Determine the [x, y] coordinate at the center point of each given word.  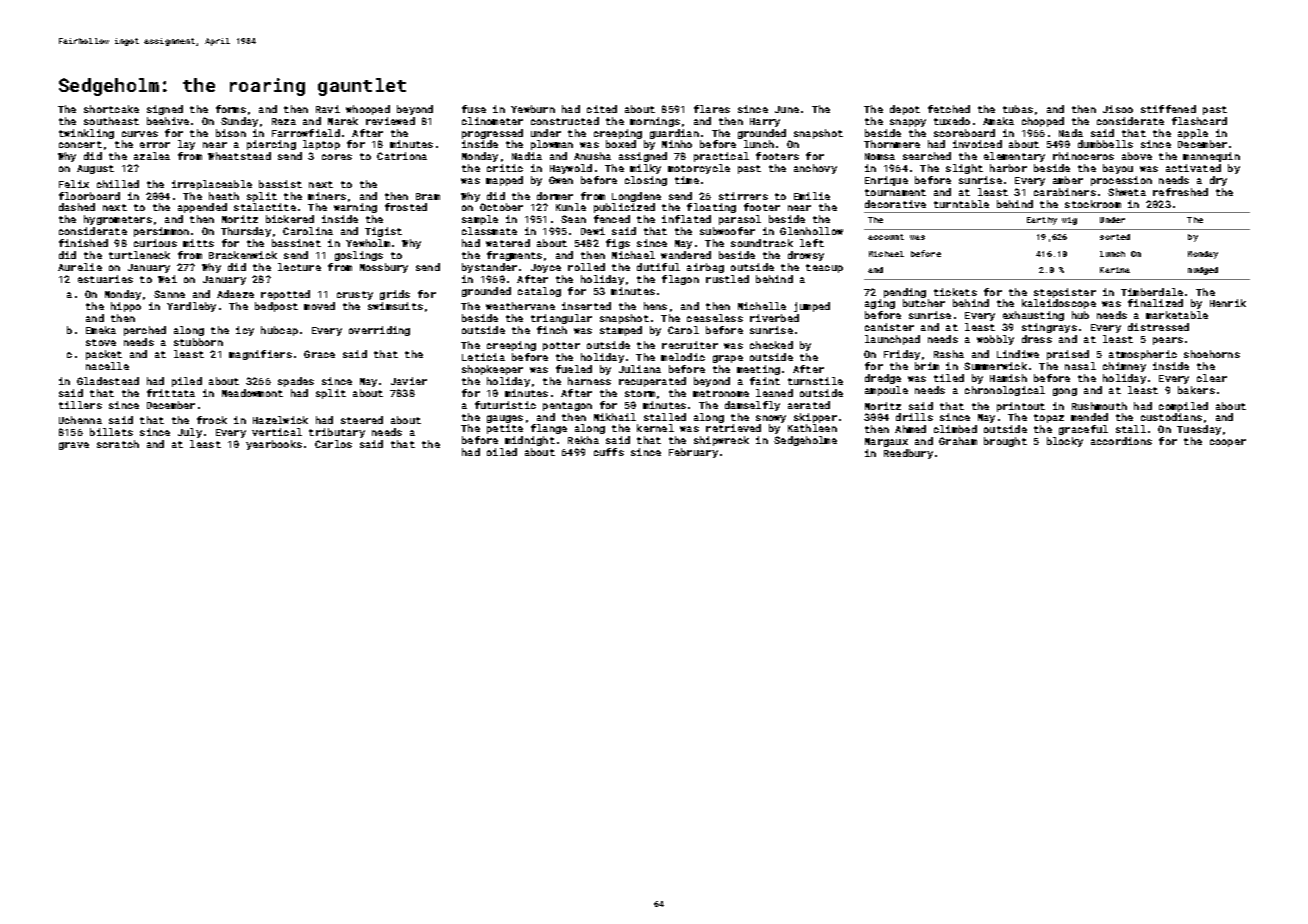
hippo [126, 307]
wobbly [995, 340]
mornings [655, 122]
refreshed [1180, 192]
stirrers [743, 196]
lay [186, 145]
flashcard [1199, 121]
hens [655, 306]
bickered [290, 219]
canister [889, 327]
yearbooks [274, 445]
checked [771, 345]
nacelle [107, 366]
